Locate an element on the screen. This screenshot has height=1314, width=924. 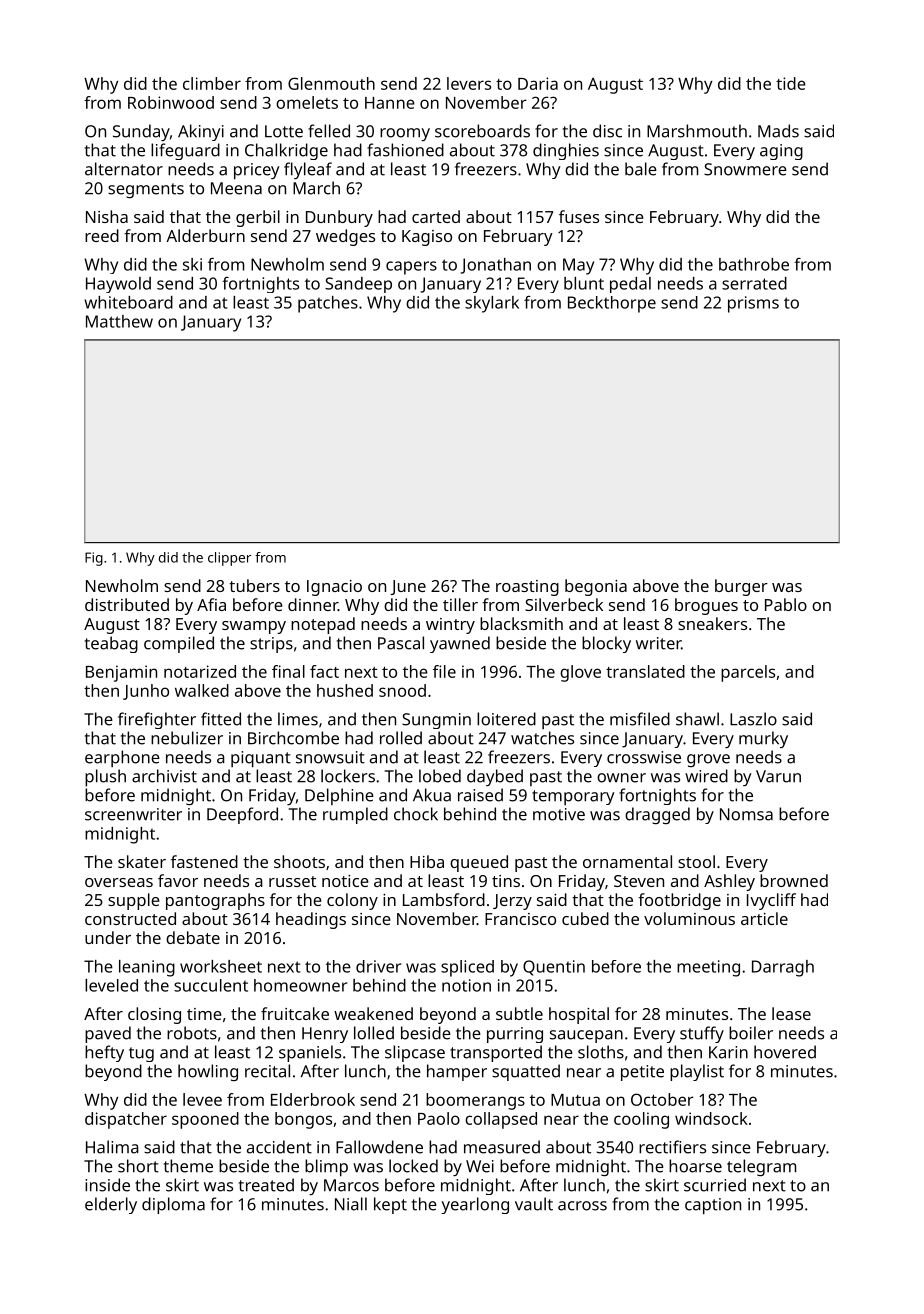
caption is located at coordinates (713, 1206).
